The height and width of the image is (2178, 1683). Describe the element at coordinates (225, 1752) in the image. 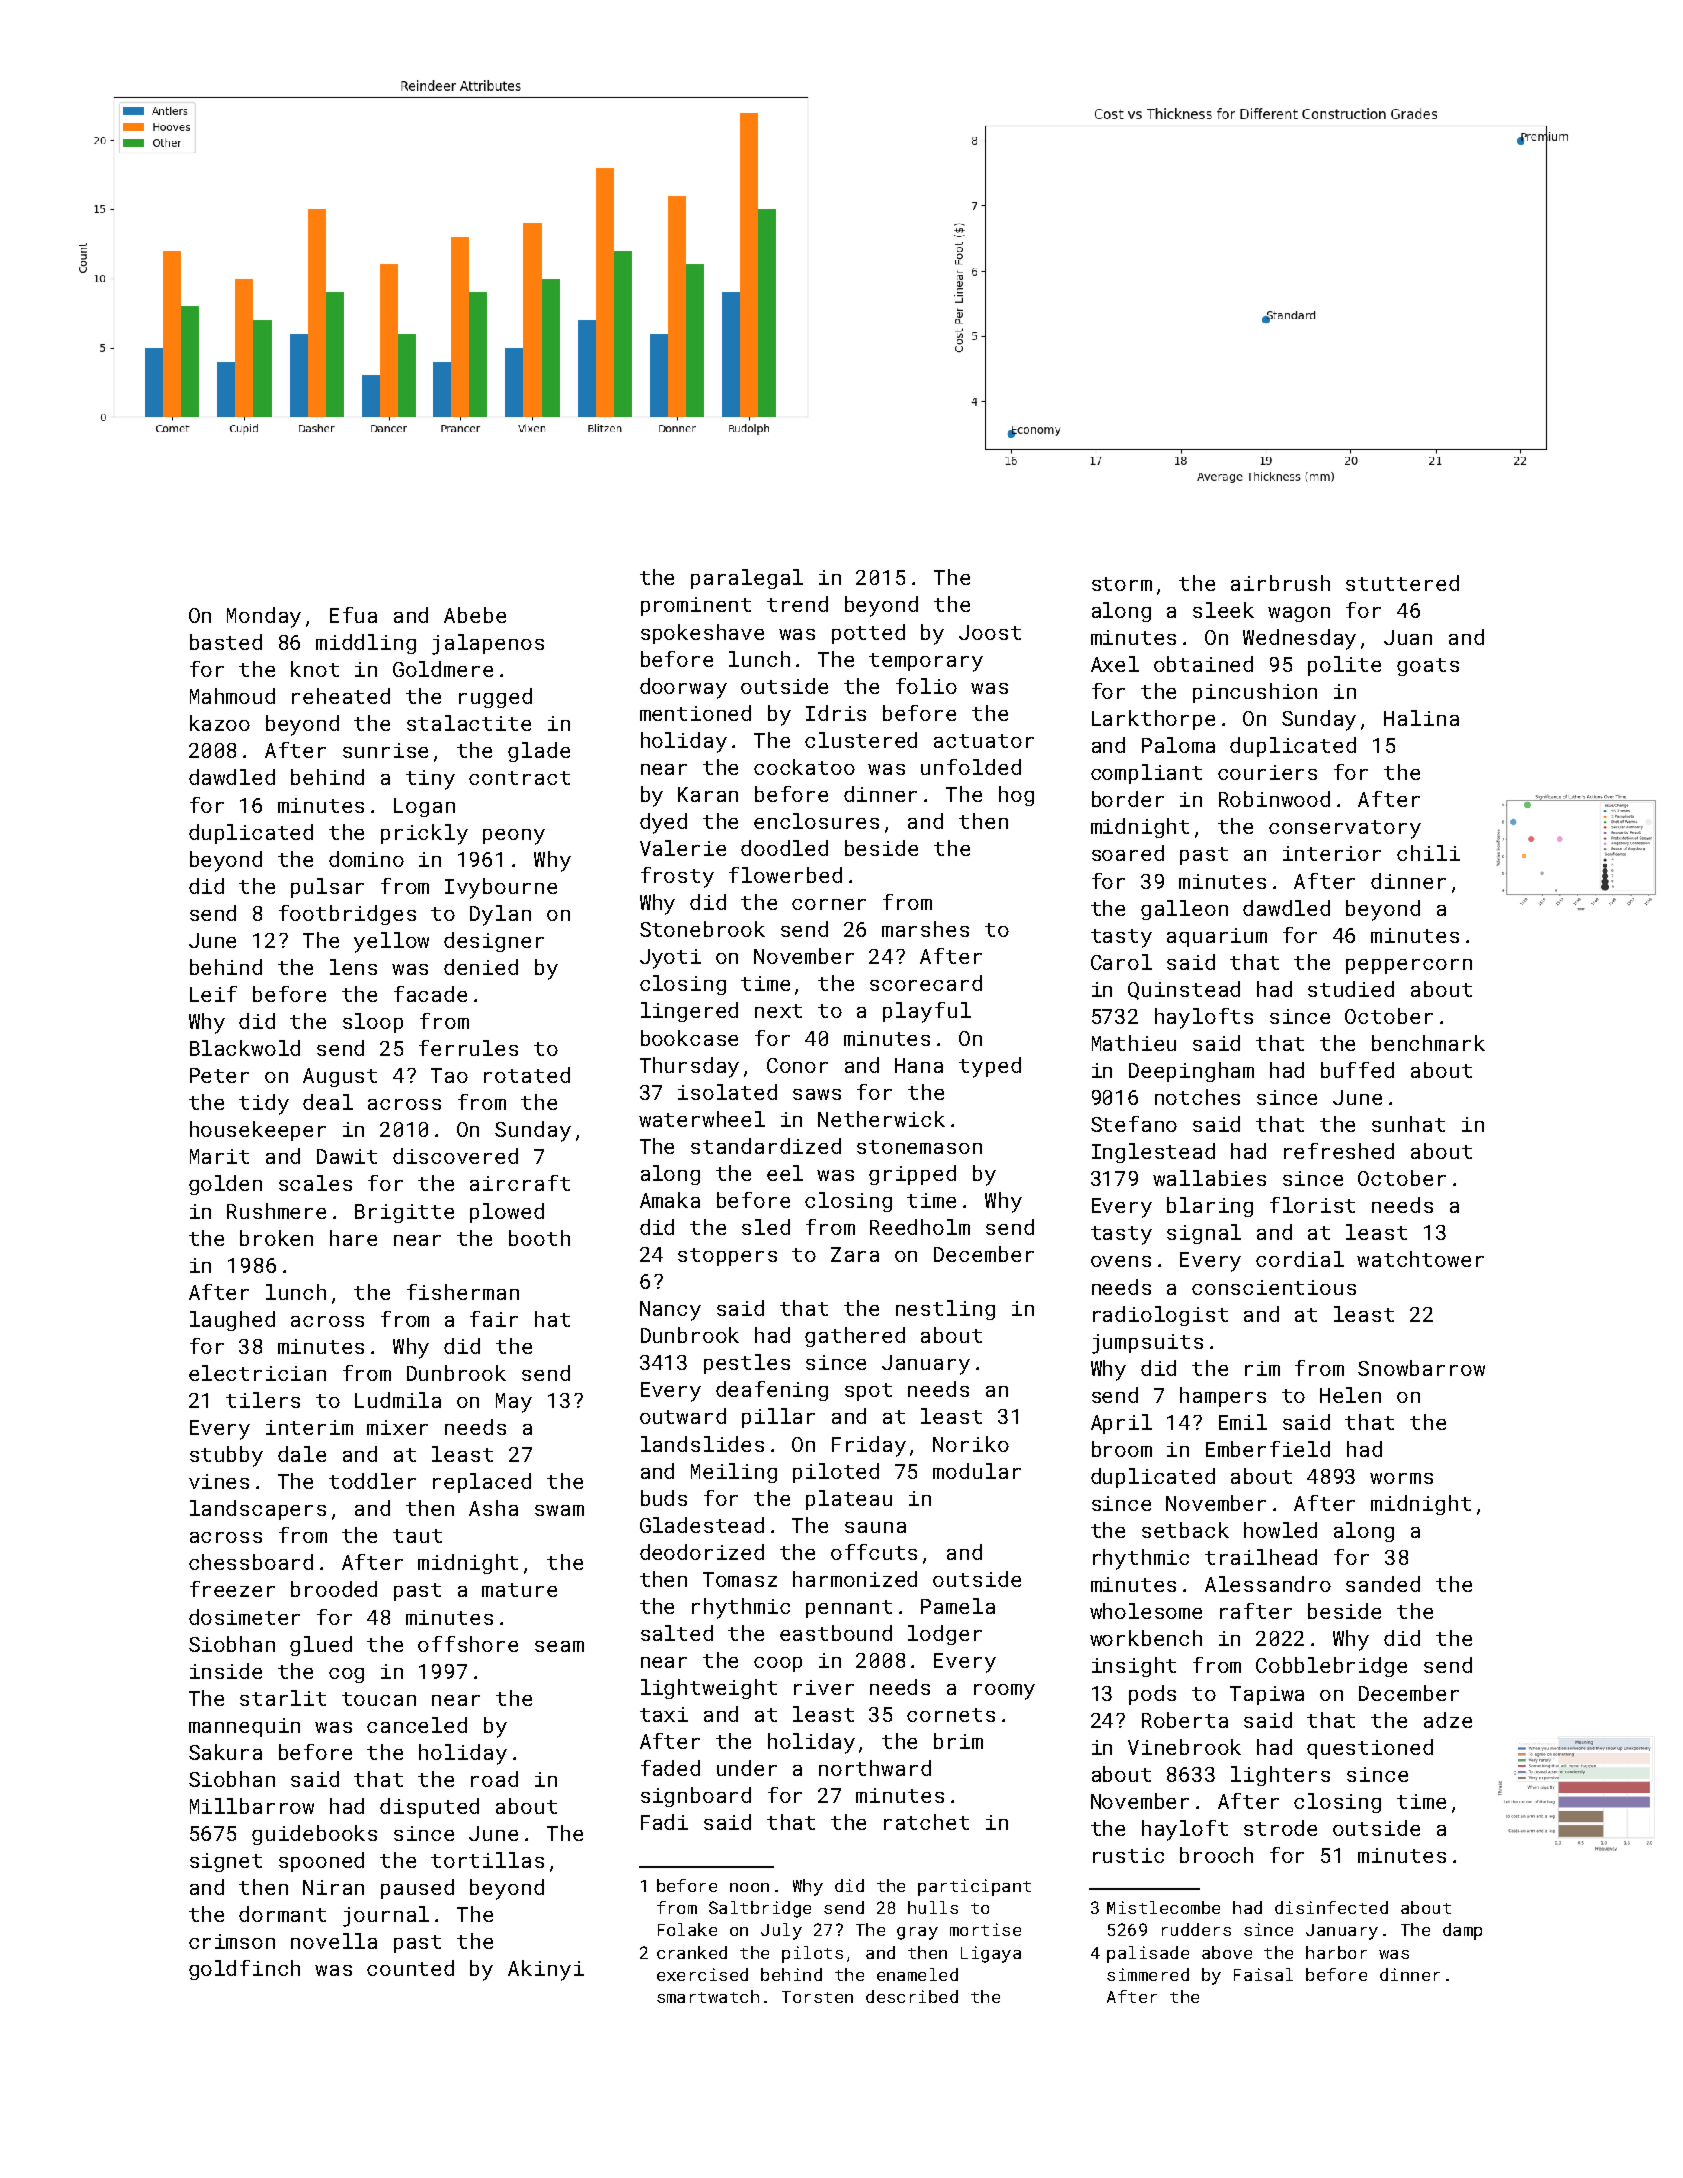

I see `Sakura` at that location.
